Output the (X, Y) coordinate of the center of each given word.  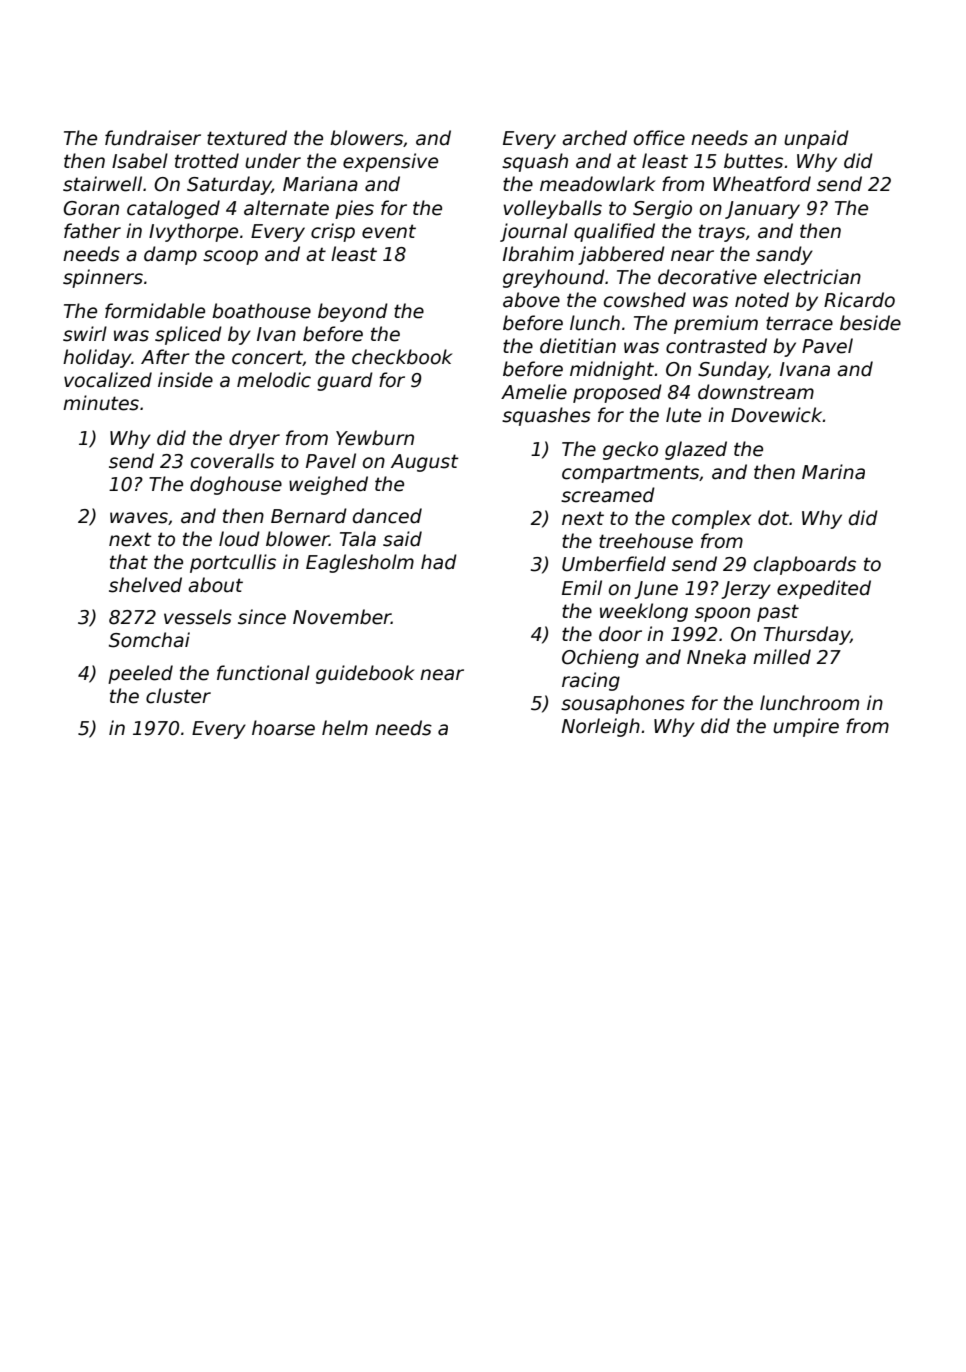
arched (594, 138)
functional (263, 673)
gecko (630, 450)
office (659, 138)
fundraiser (153, 138)
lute (683, 415)
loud (239, 539)
